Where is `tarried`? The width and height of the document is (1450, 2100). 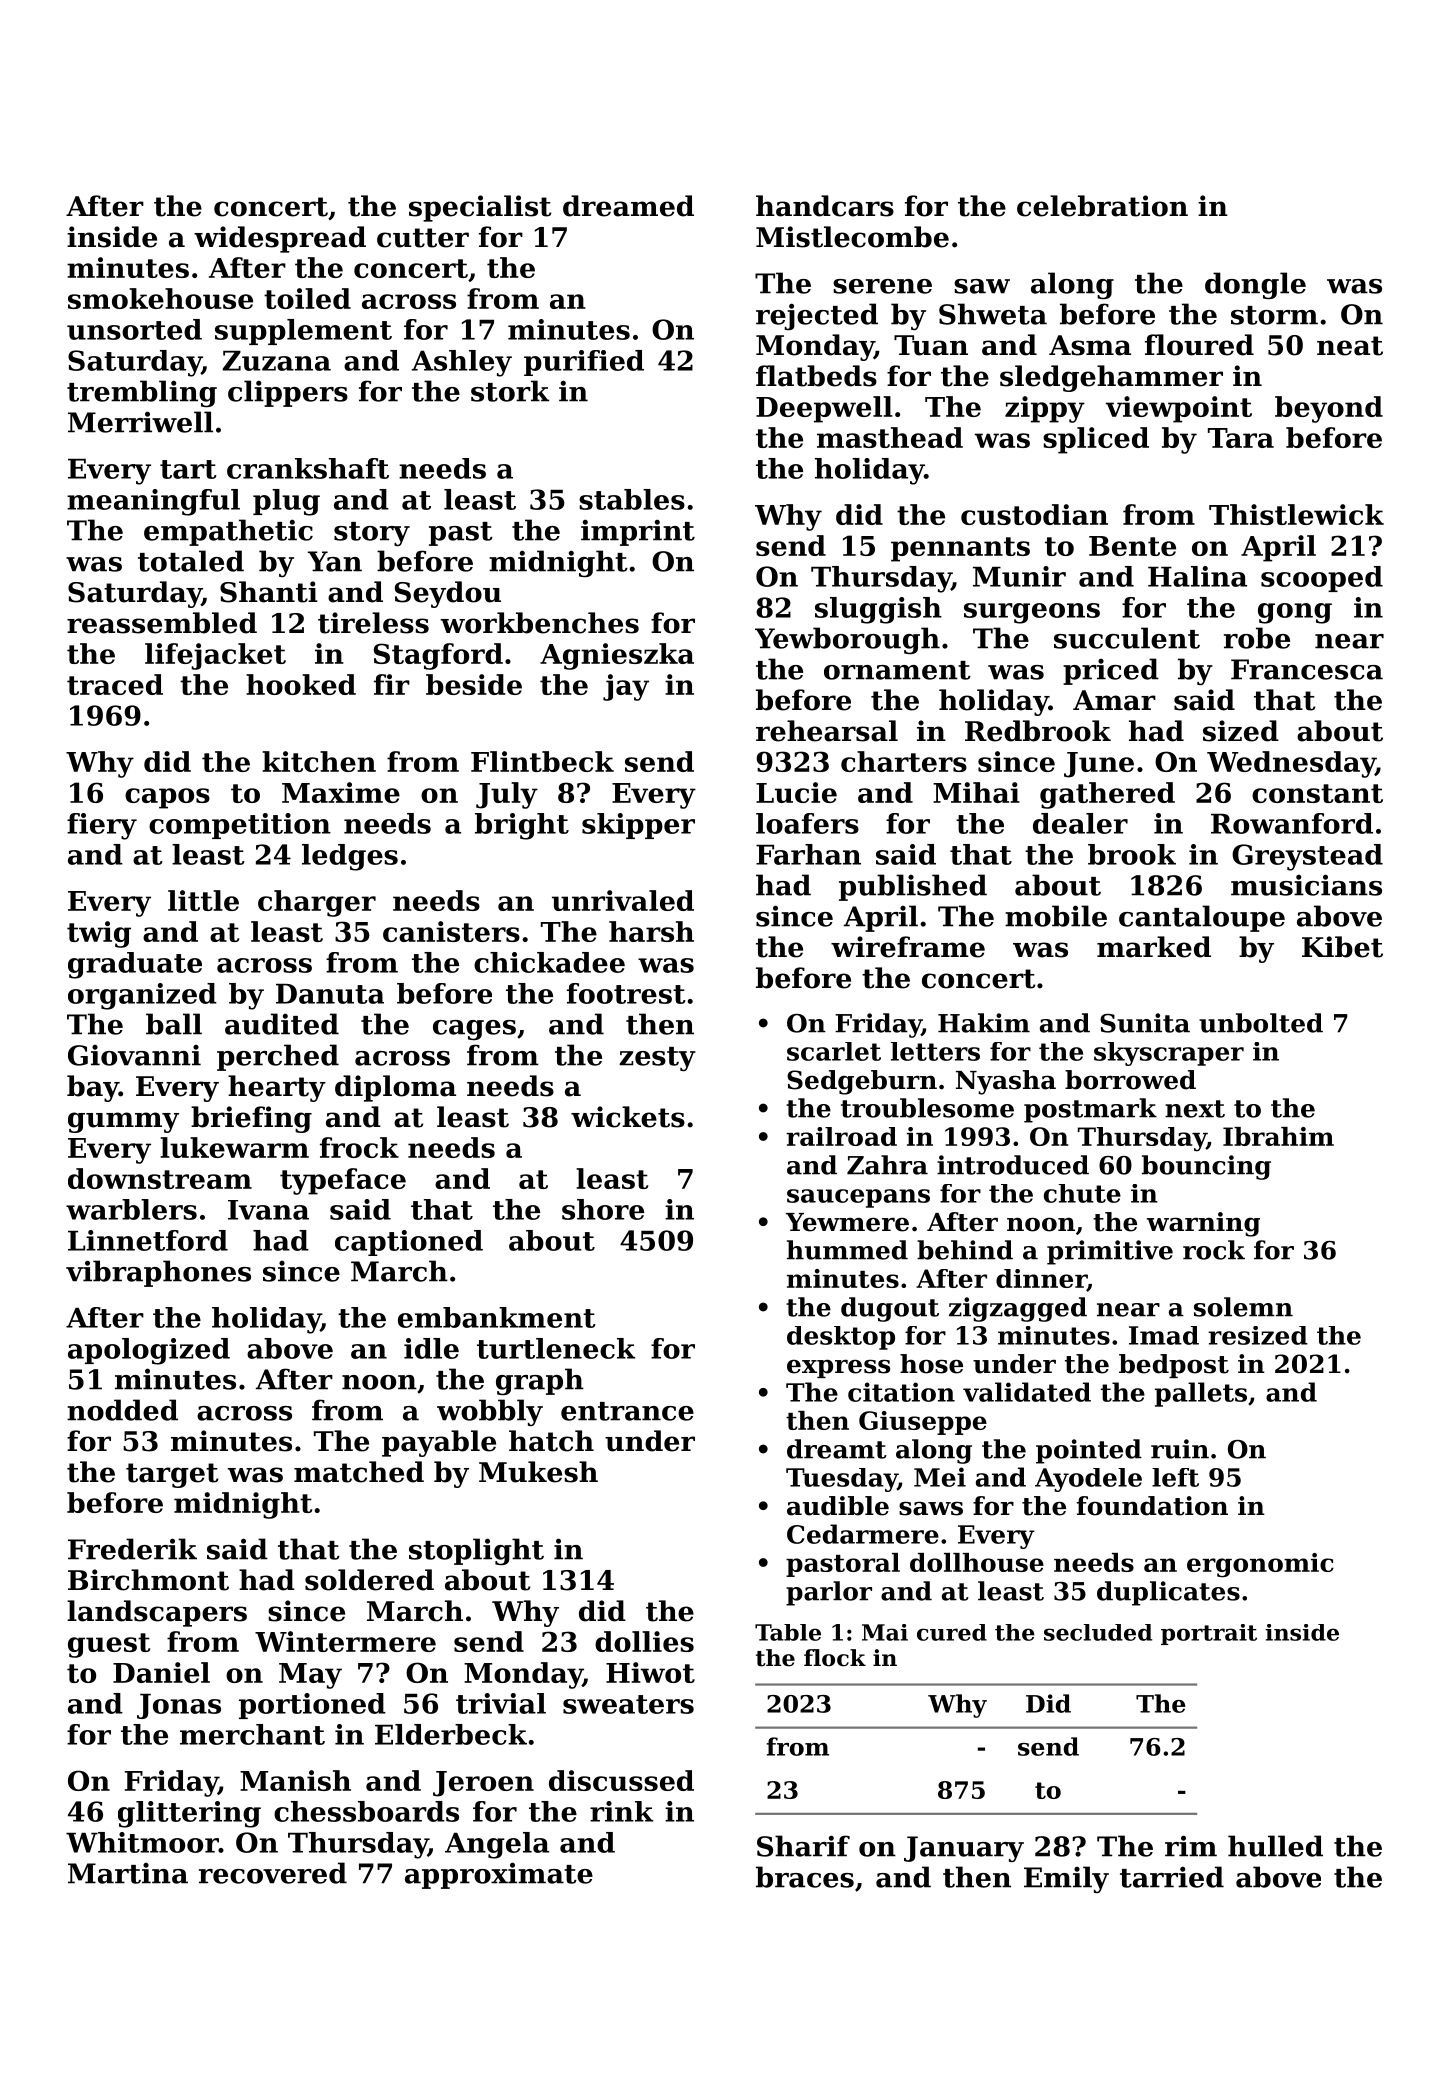 tarried is located at coordinates (1172, 1877).
